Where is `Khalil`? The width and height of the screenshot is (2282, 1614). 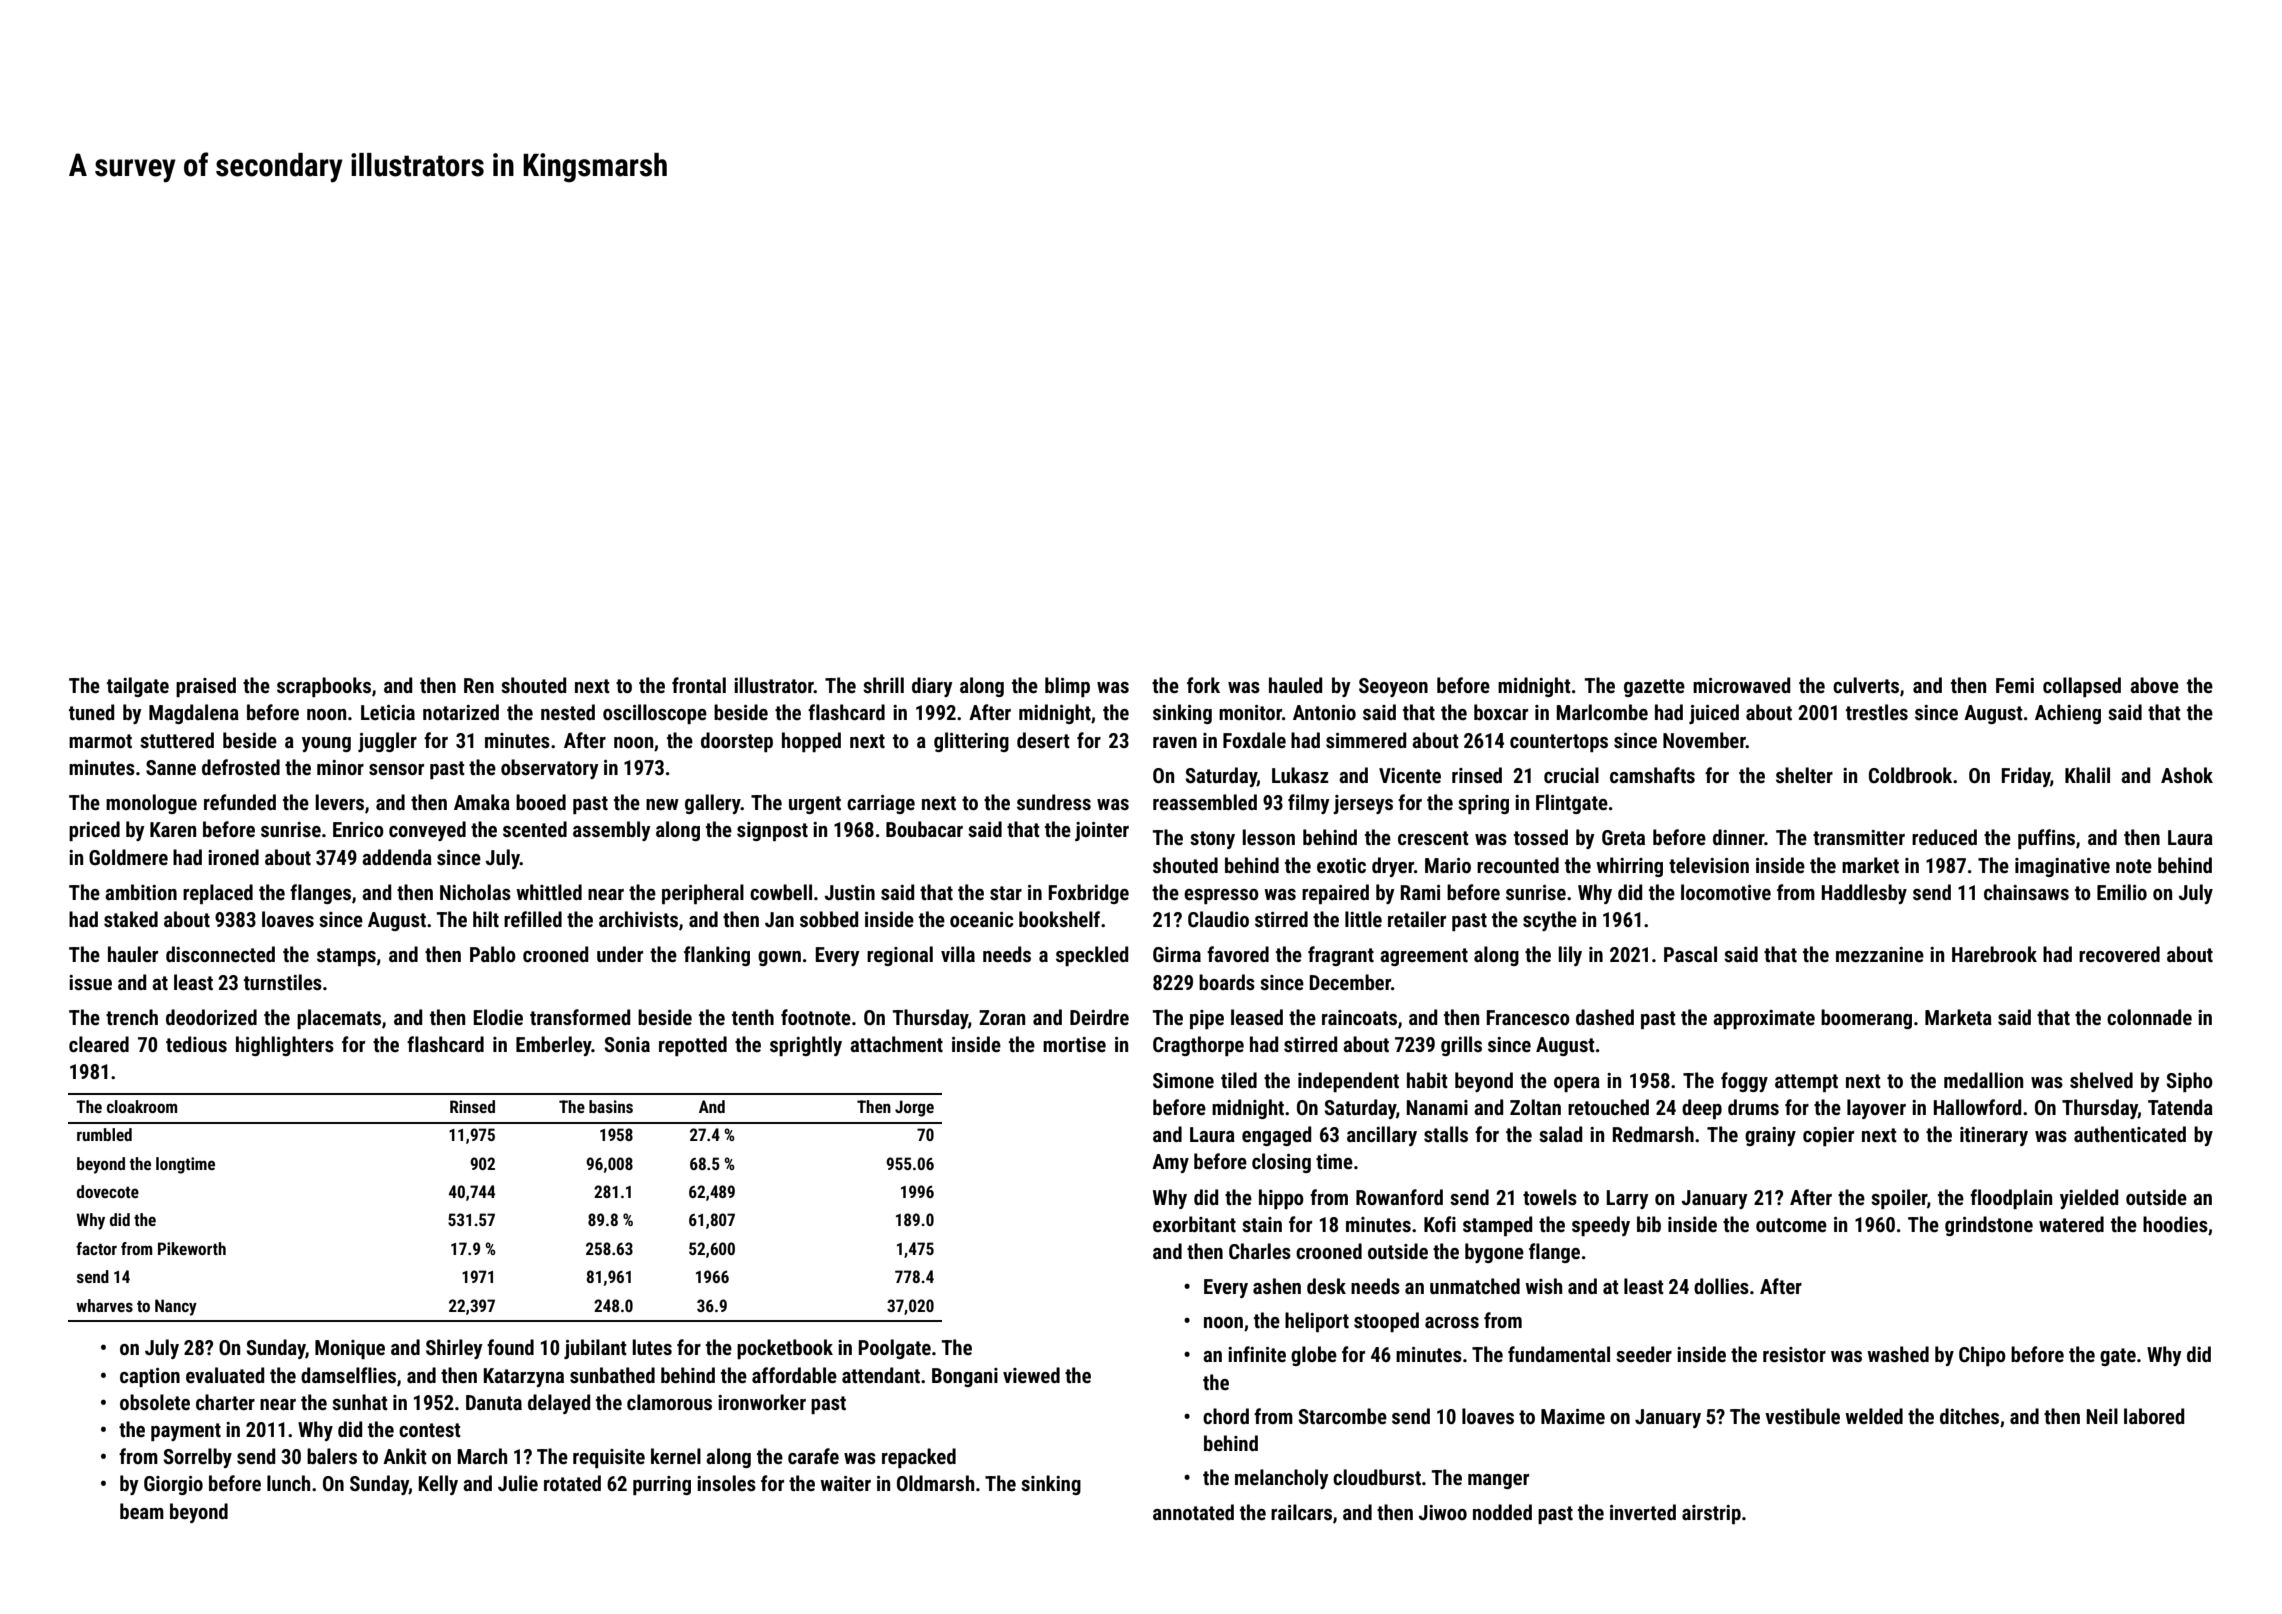
Khalil is located at coordinates (2087, 775).
